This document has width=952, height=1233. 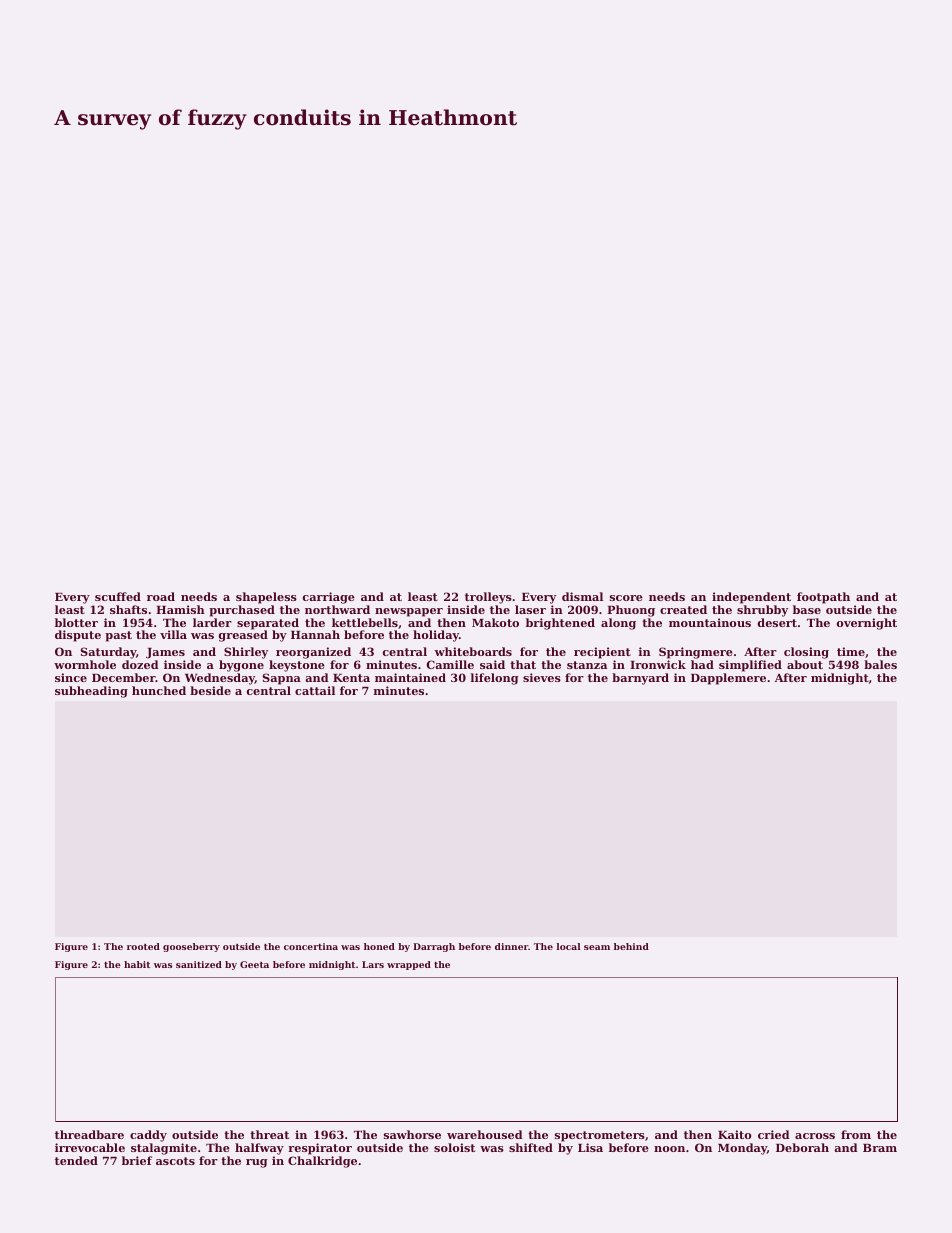 What do you see at coordinates (495, 679) in the document?
I see `lifelong` at bounding box center [495, 679].
